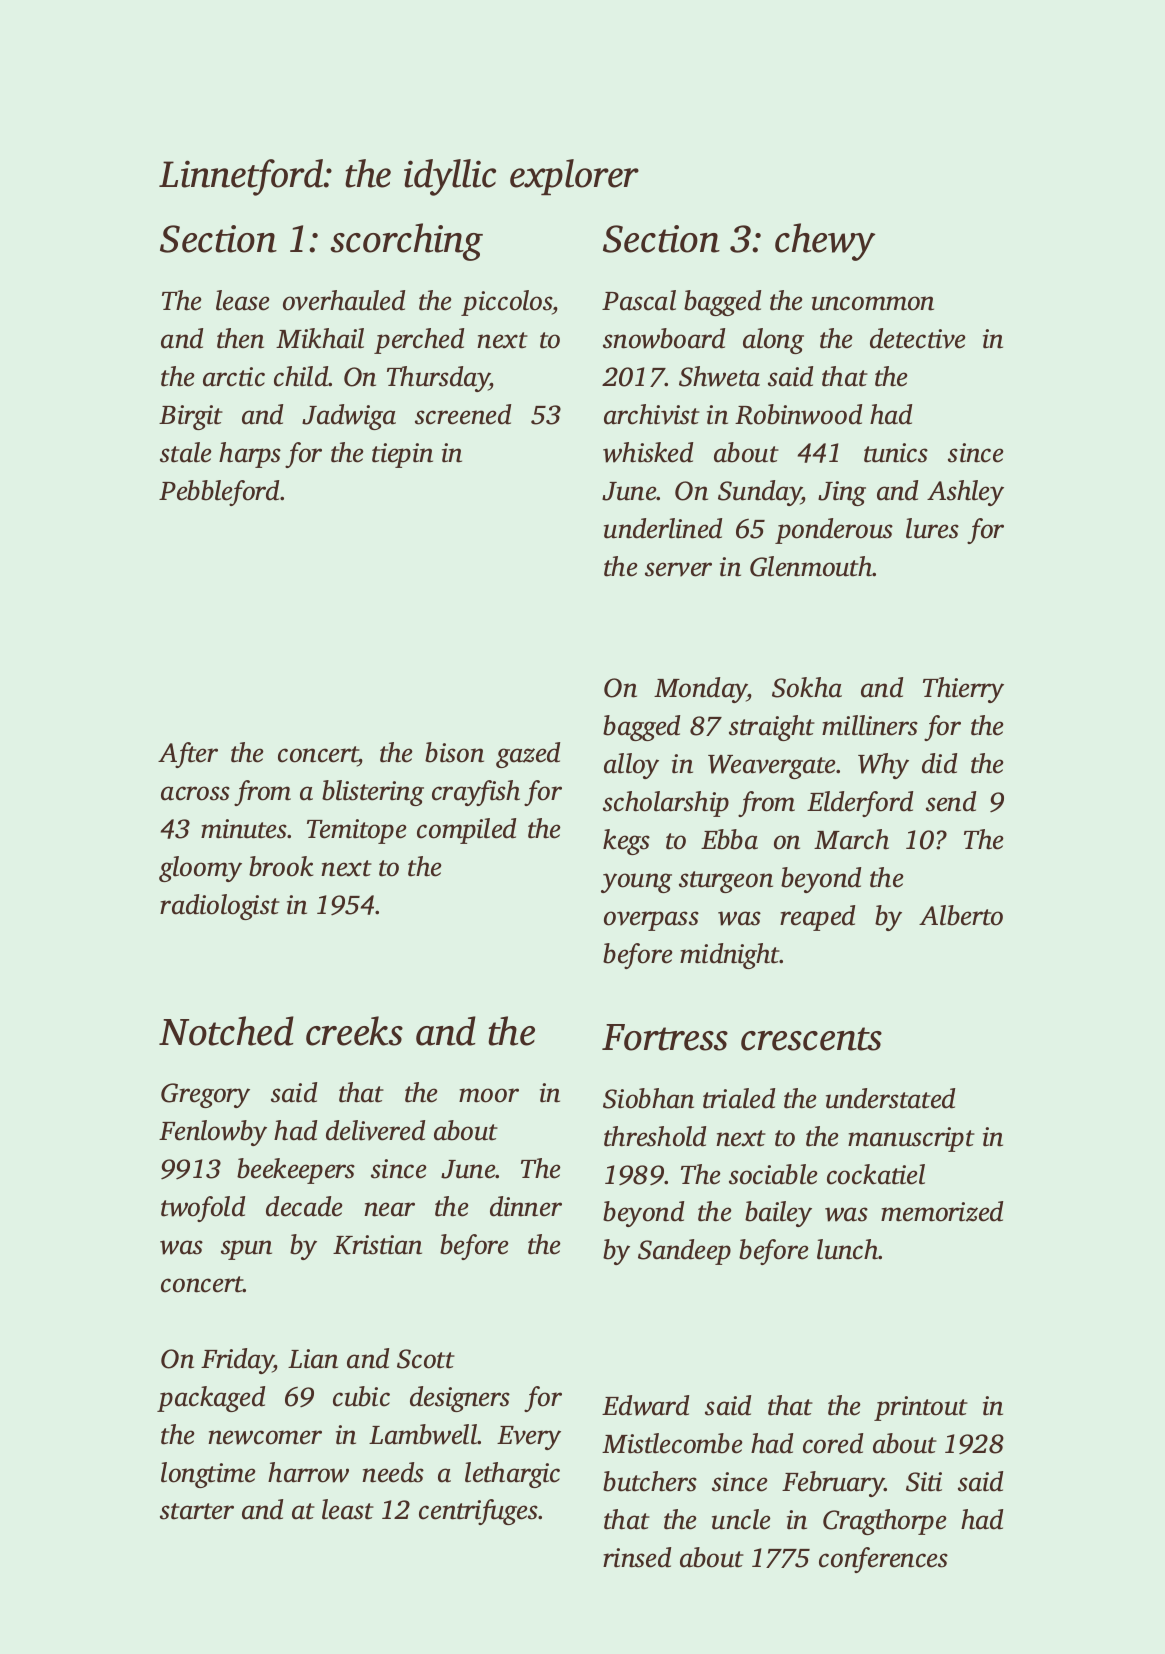 The image size is (1165, 1654). Describe the element at coordinates (348, 1509) in the image. I see `least` at that location.
